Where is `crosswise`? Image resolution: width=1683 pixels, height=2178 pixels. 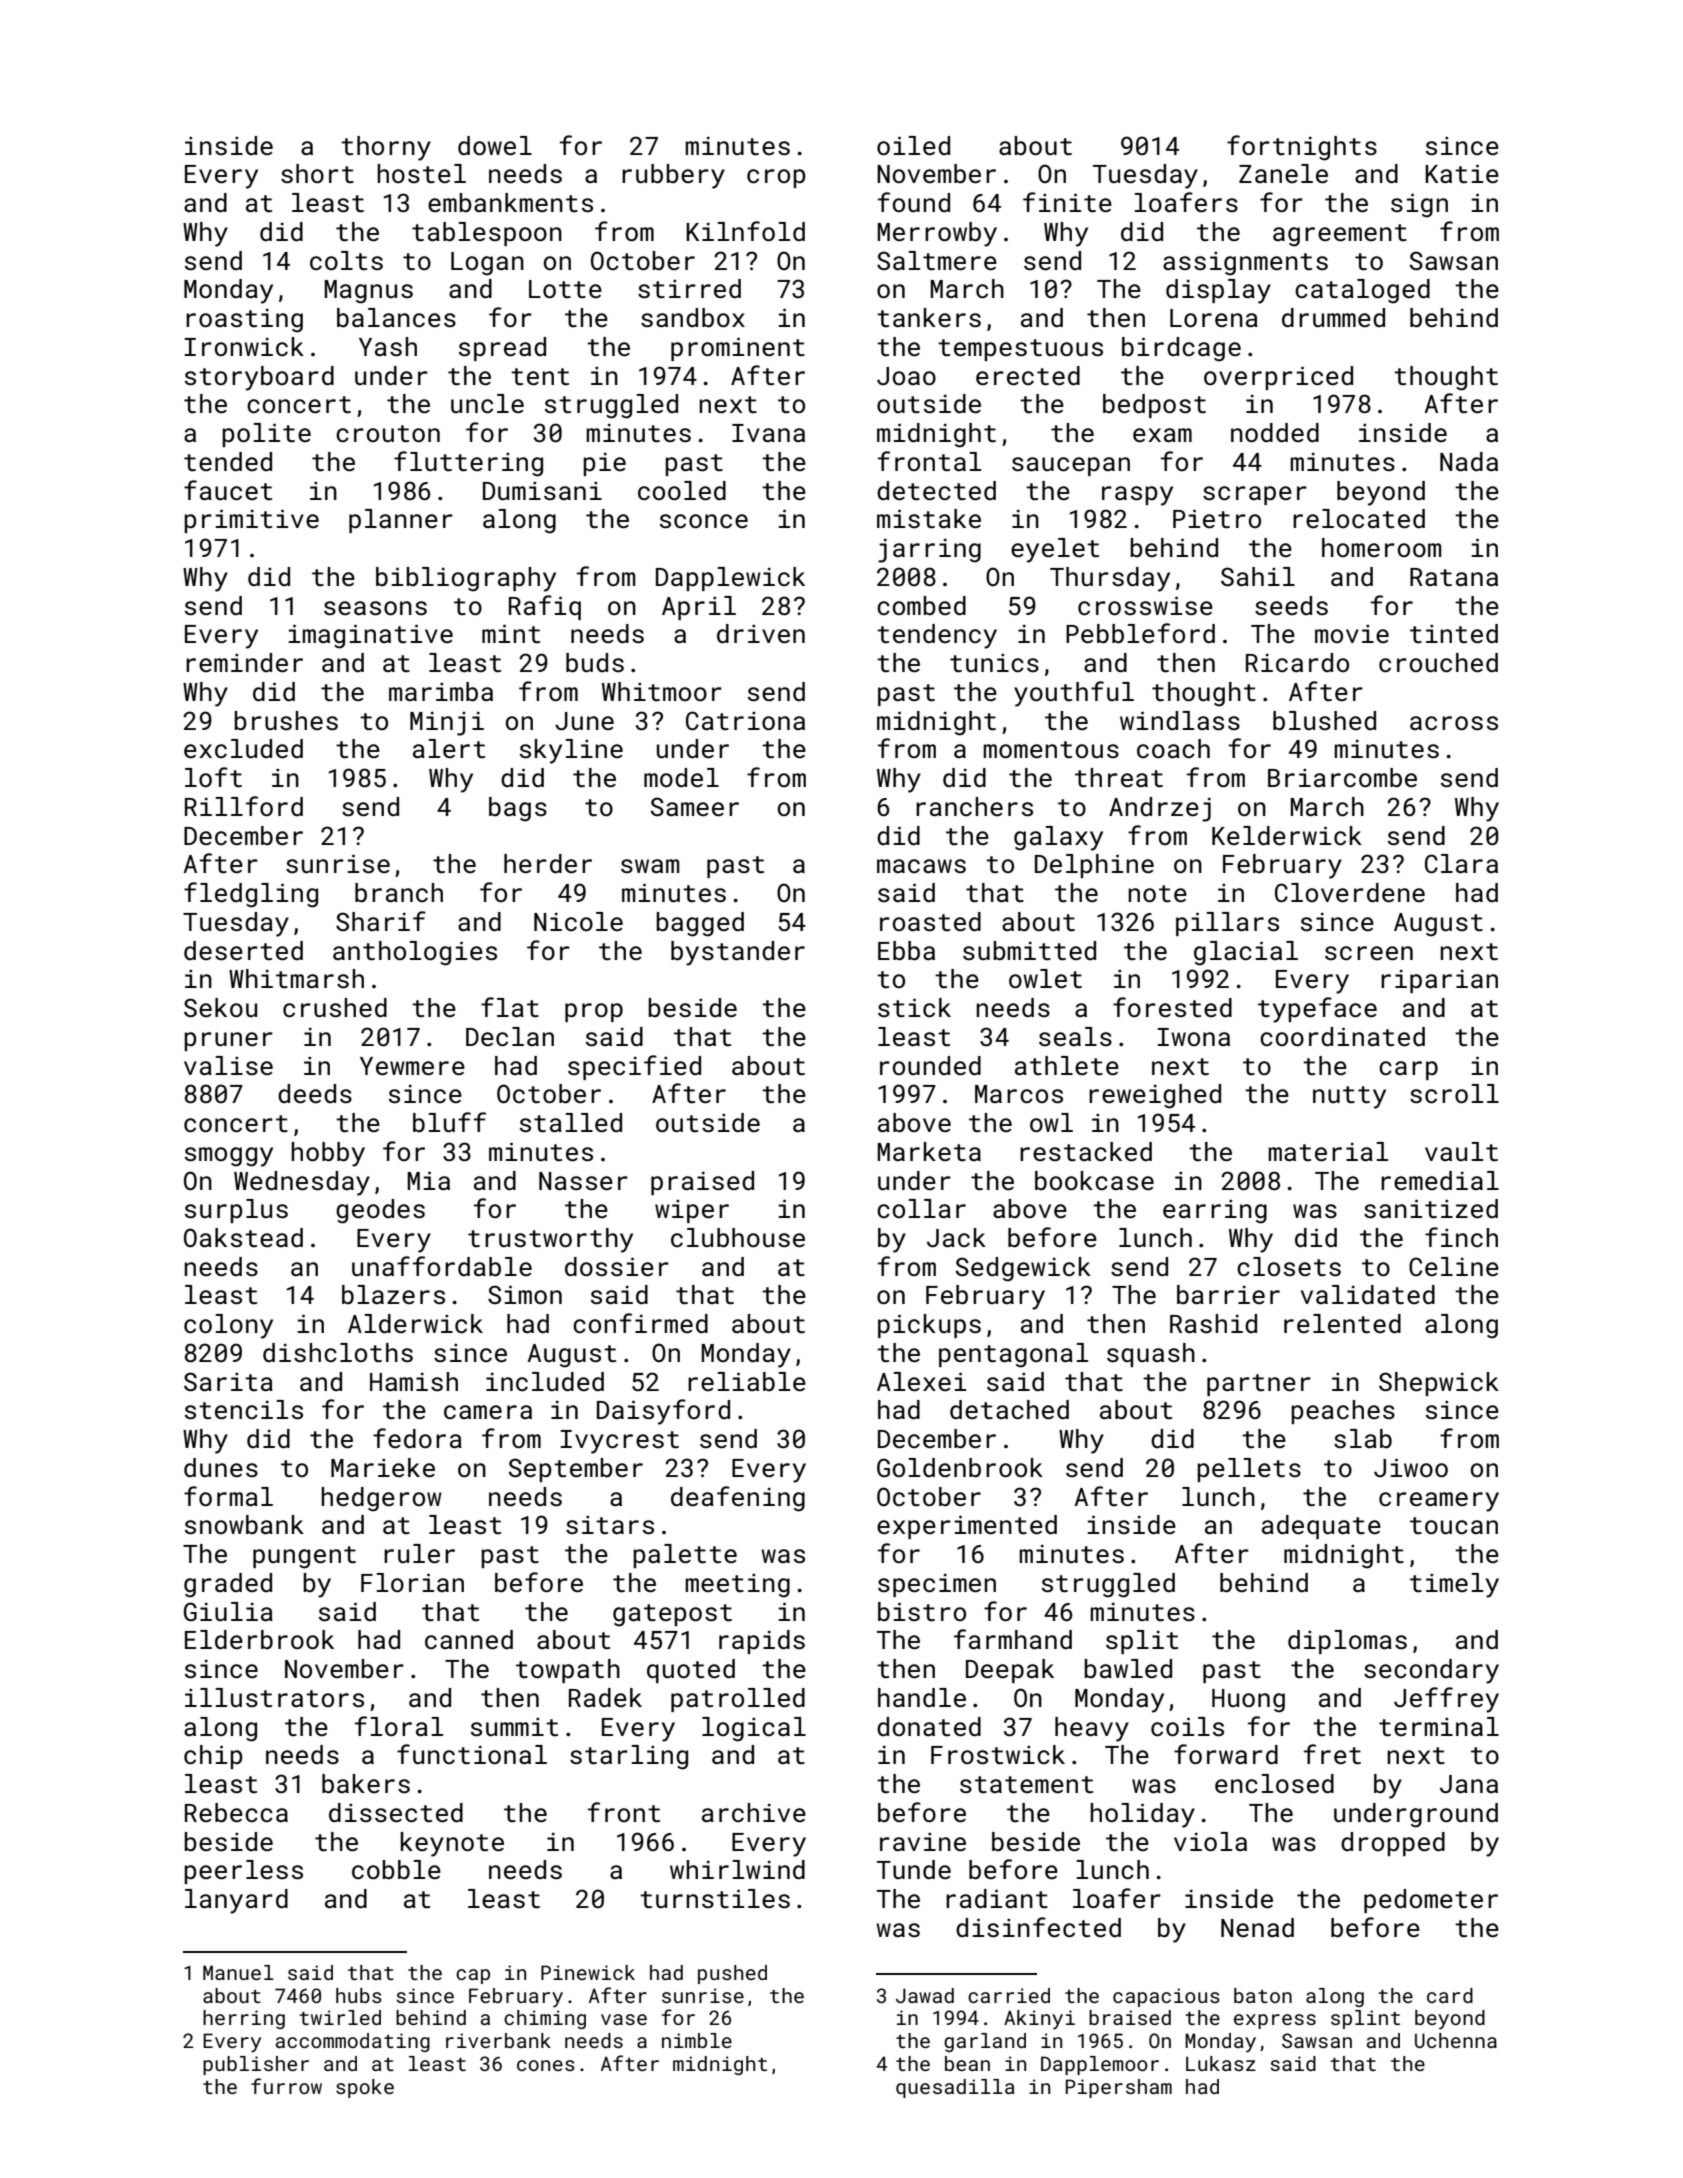 crosswise is located at coordinates (1145, 606).
